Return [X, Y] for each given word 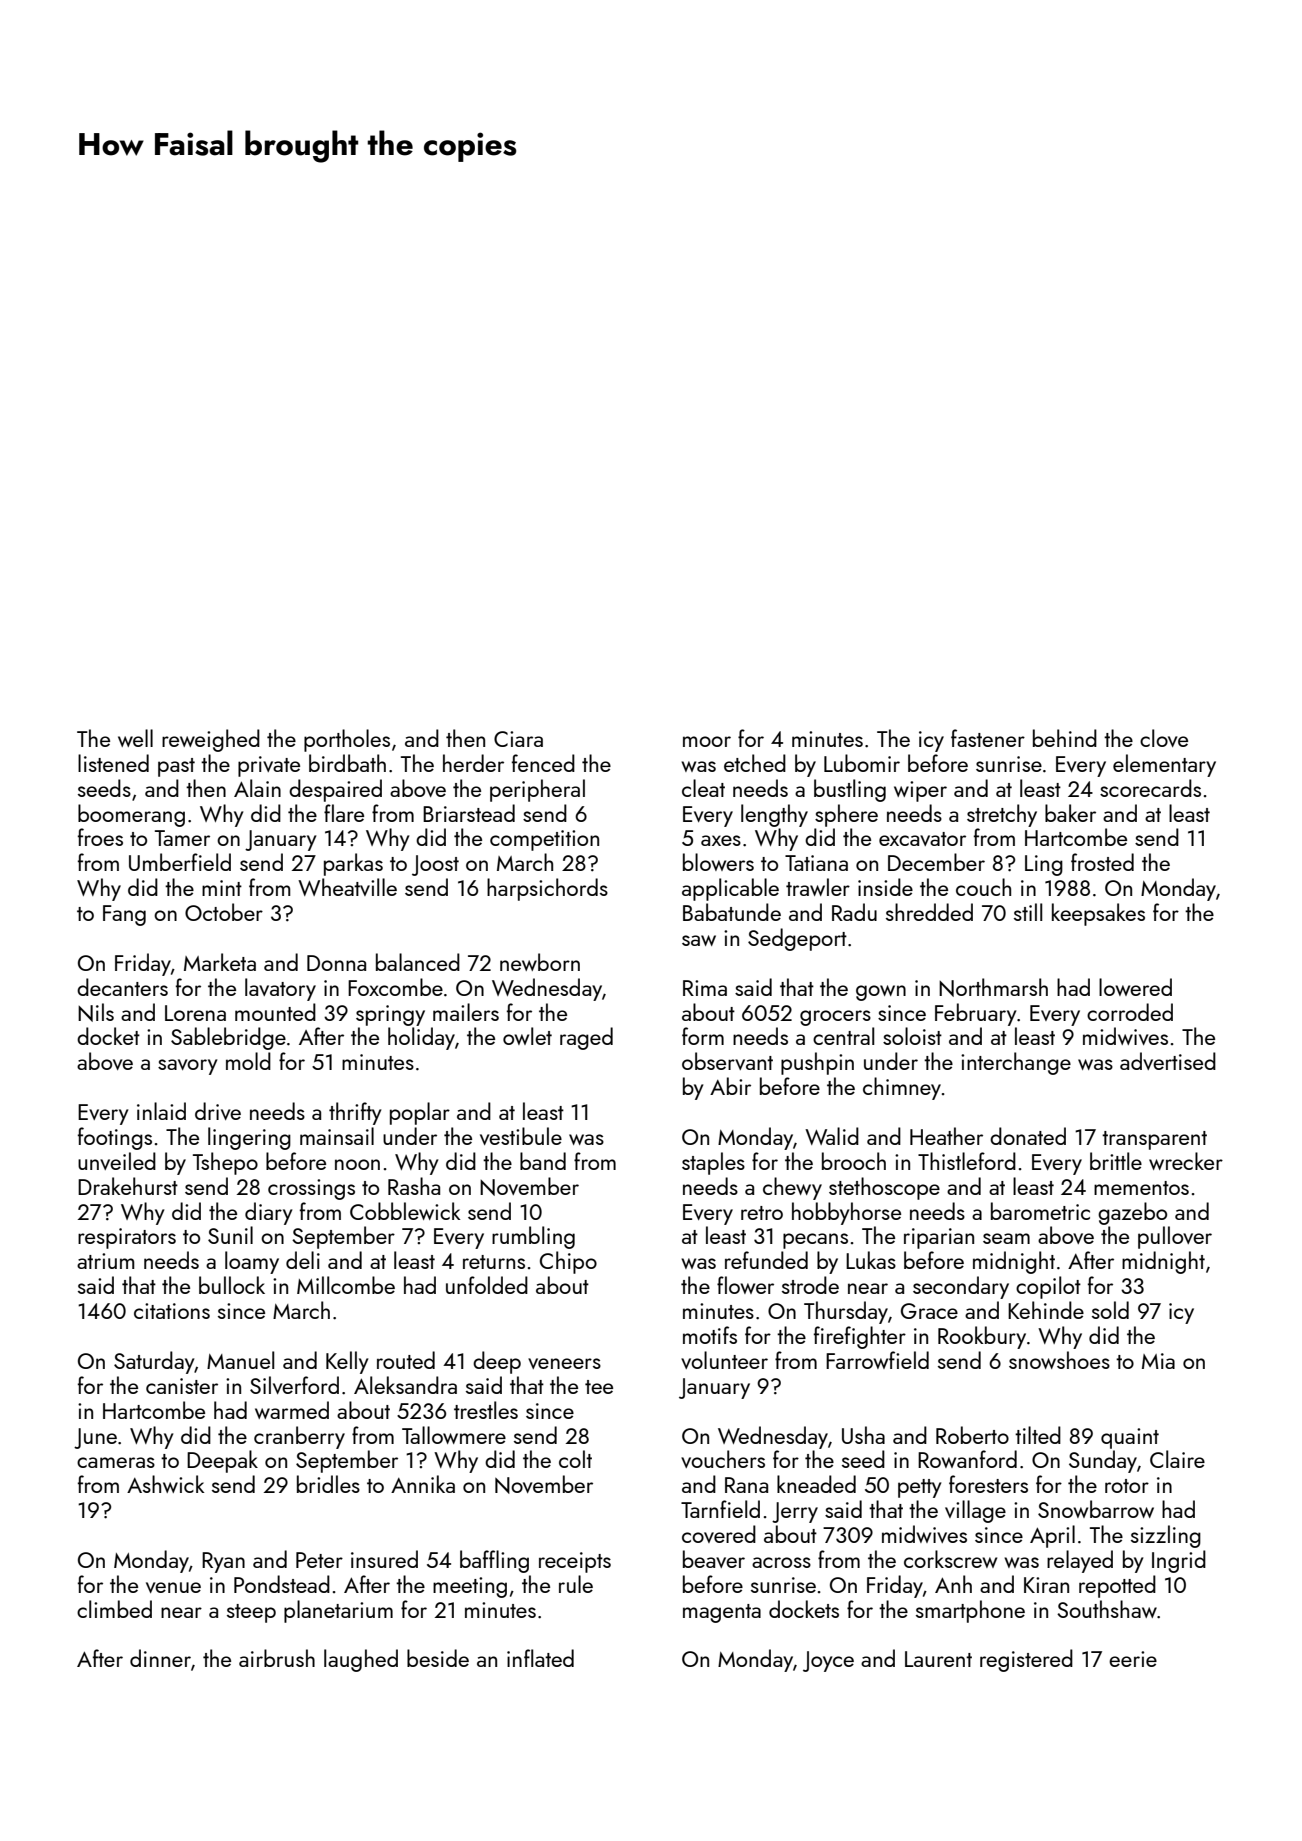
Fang [124, 915]
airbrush [277, 1658]
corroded [1130, 1012]
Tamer [182, 838]
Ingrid [1179, 1561]
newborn [540, 962]
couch [983, 887]
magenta [722, 1613]
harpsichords [547, 889]
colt [575, 1459]
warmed [292, 1410]
